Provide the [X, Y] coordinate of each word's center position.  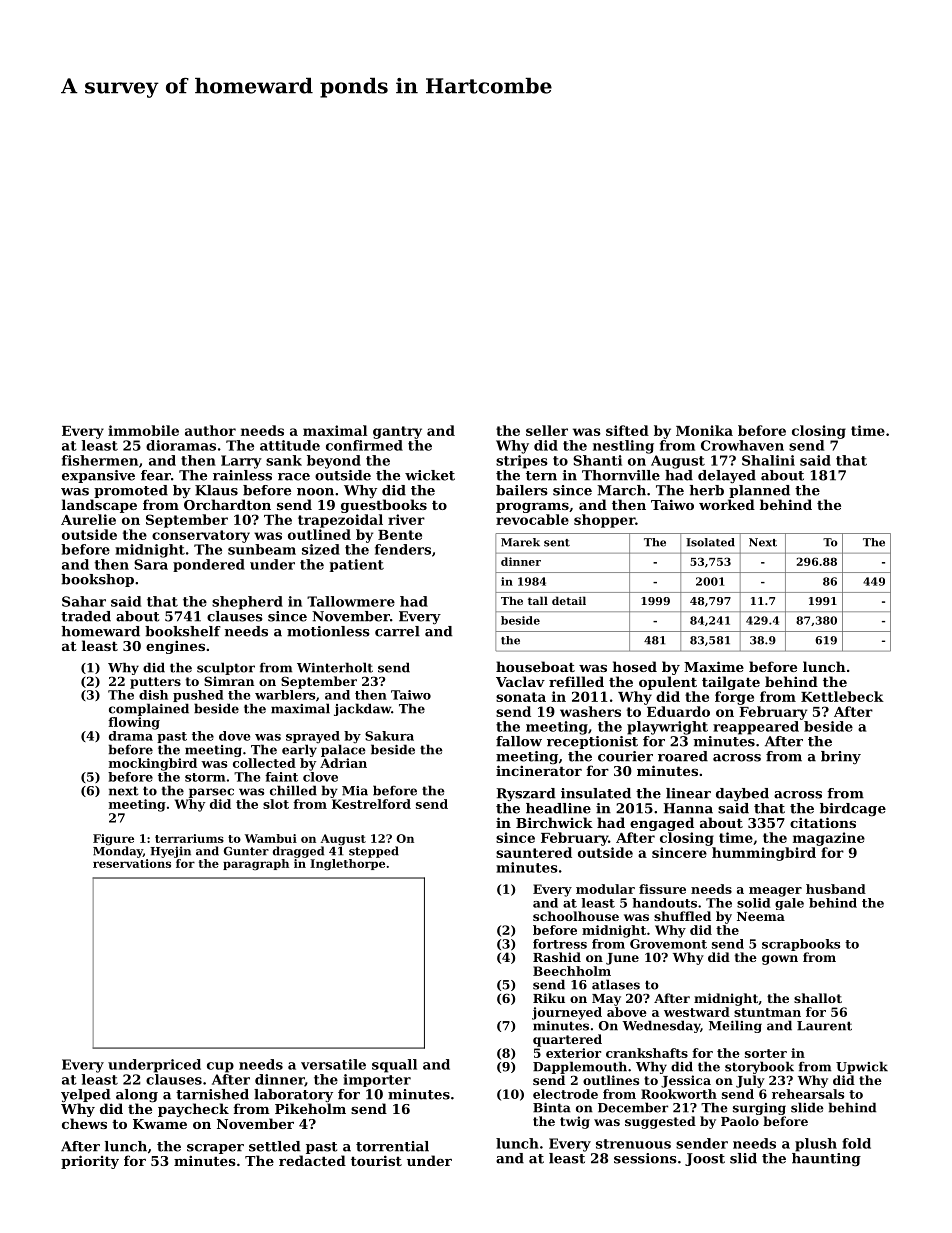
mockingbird [153, 764]
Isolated [710, 542]
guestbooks [384, 506]
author [210, 430]
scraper [215, 1149]
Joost [705, 1159]
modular [605, 889]
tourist [376, 1160]
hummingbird [764, 854]
